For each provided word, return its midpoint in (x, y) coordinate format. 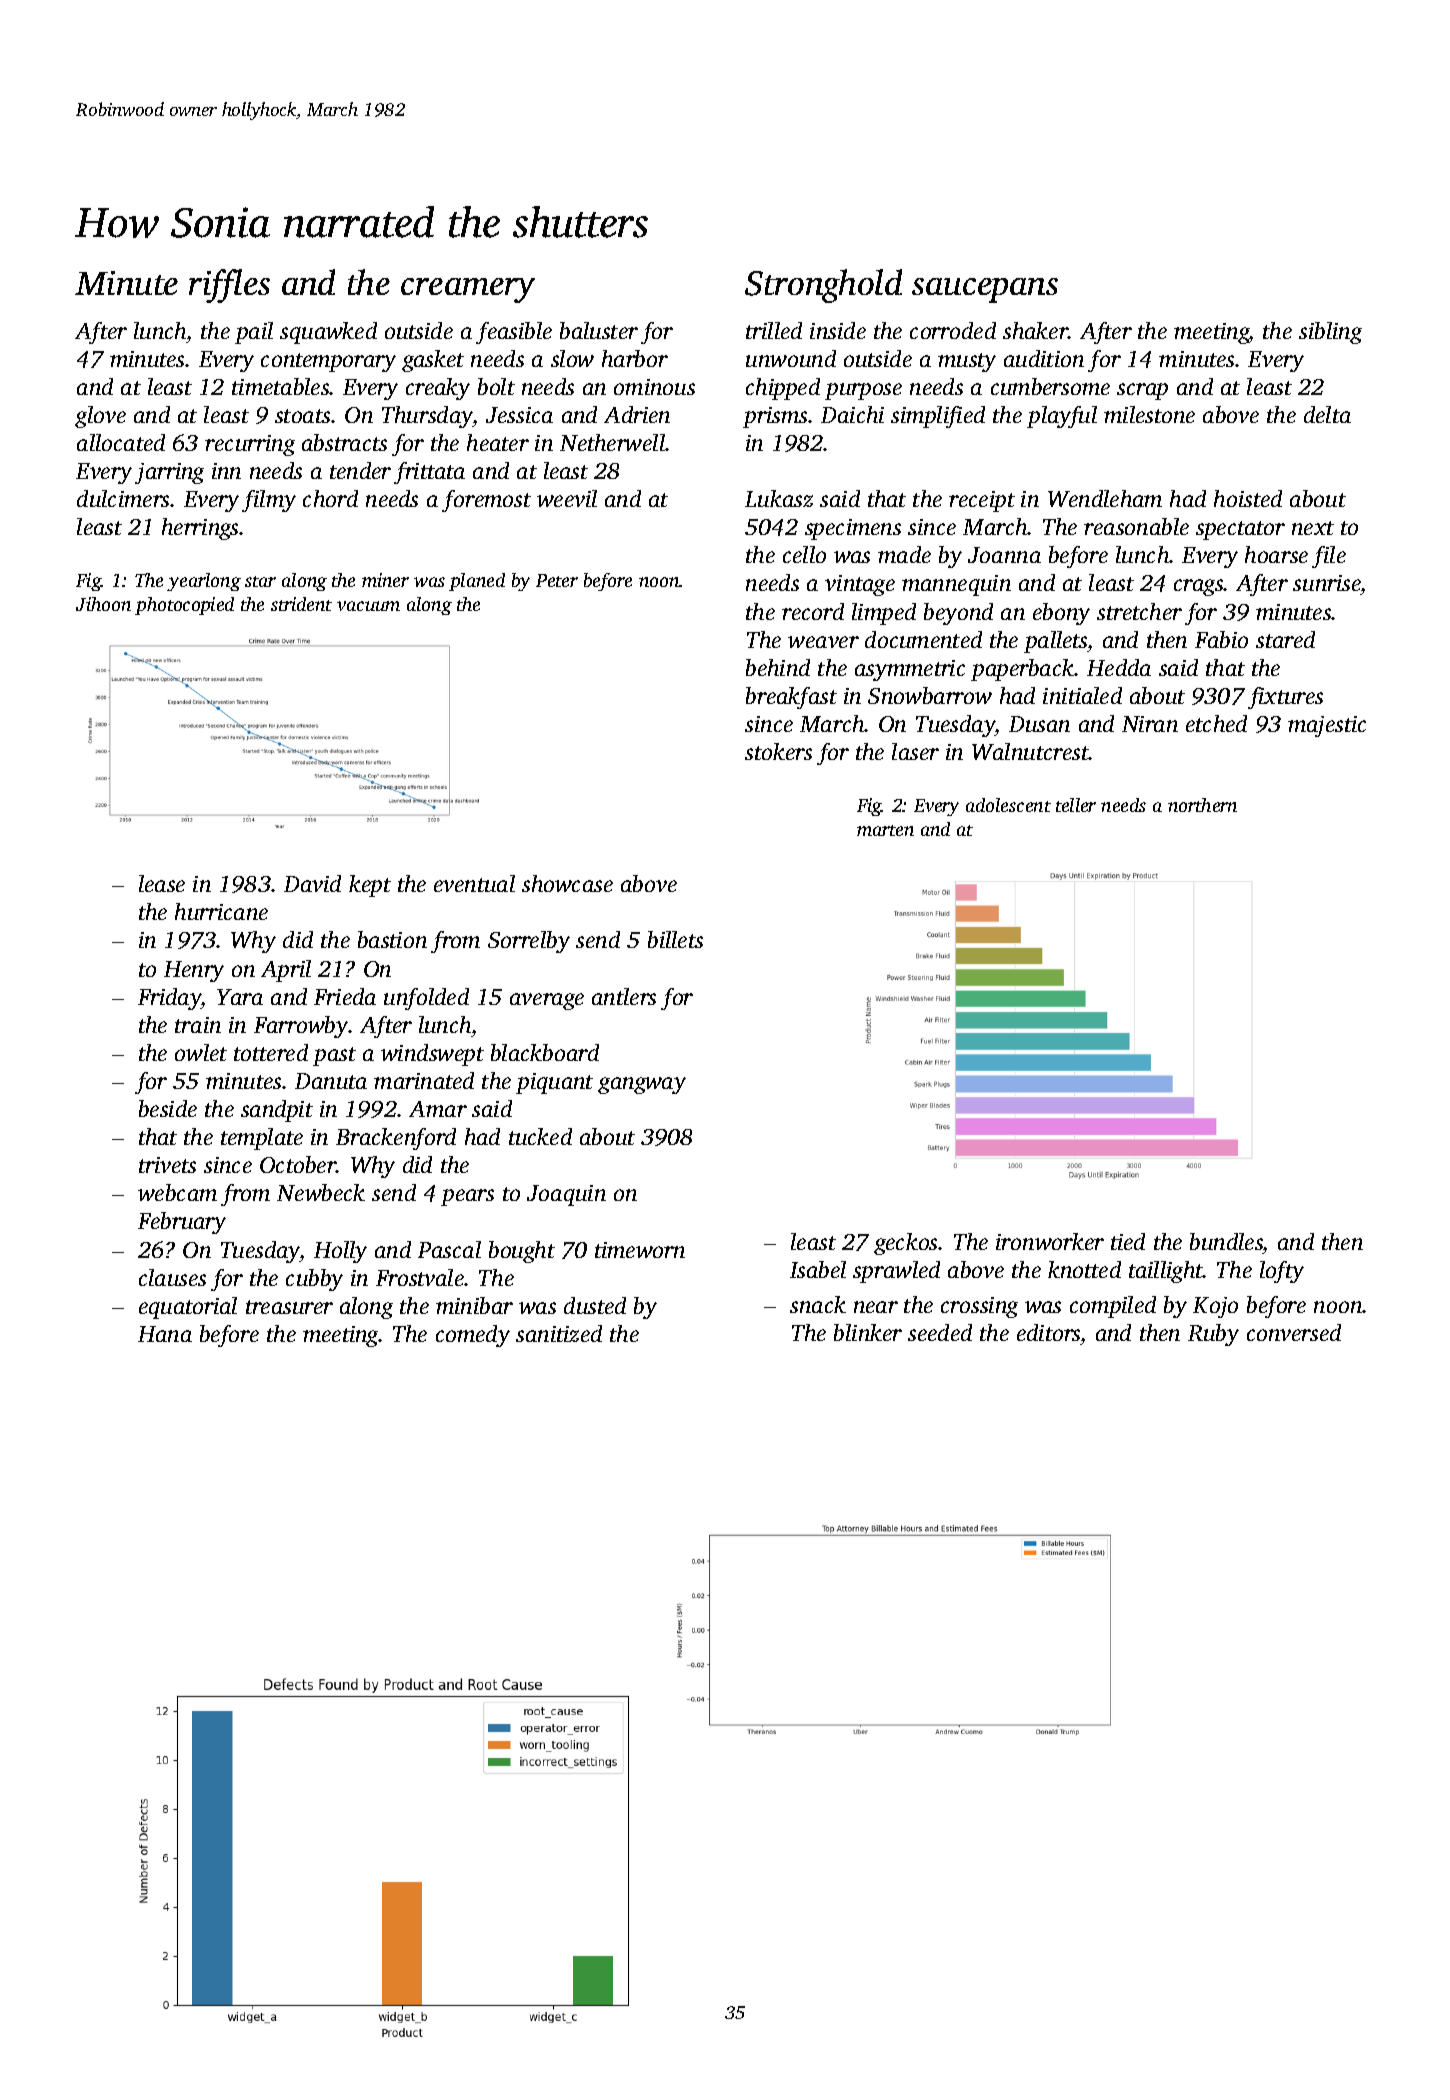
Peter (557, 580)
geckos (906, 1244)
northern (1202, 805)
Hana (165, 1334)
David (312, 883)
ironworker (1050, 1241)
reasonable (1136, 526)
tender (360, 470)
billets (675, 939)
